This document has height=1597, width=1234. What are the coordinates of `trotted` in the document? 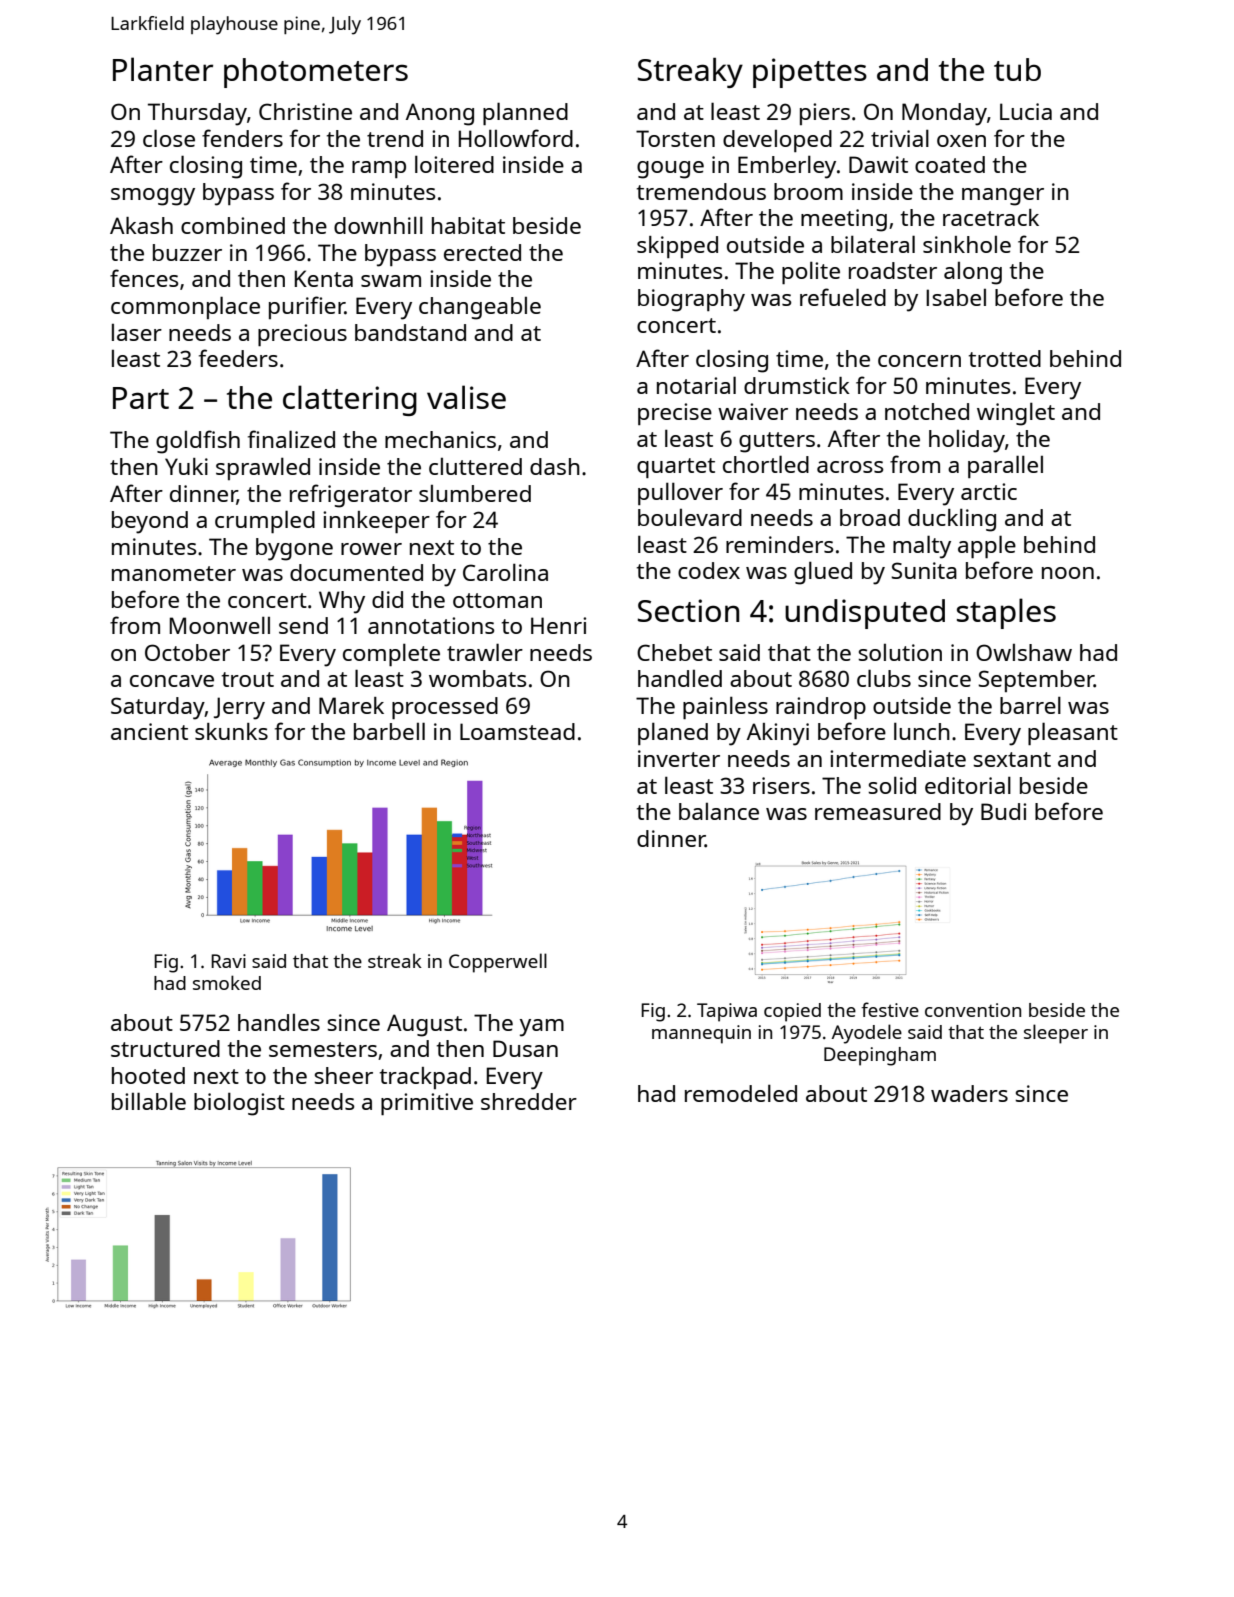 It's located at (1005, 358).
